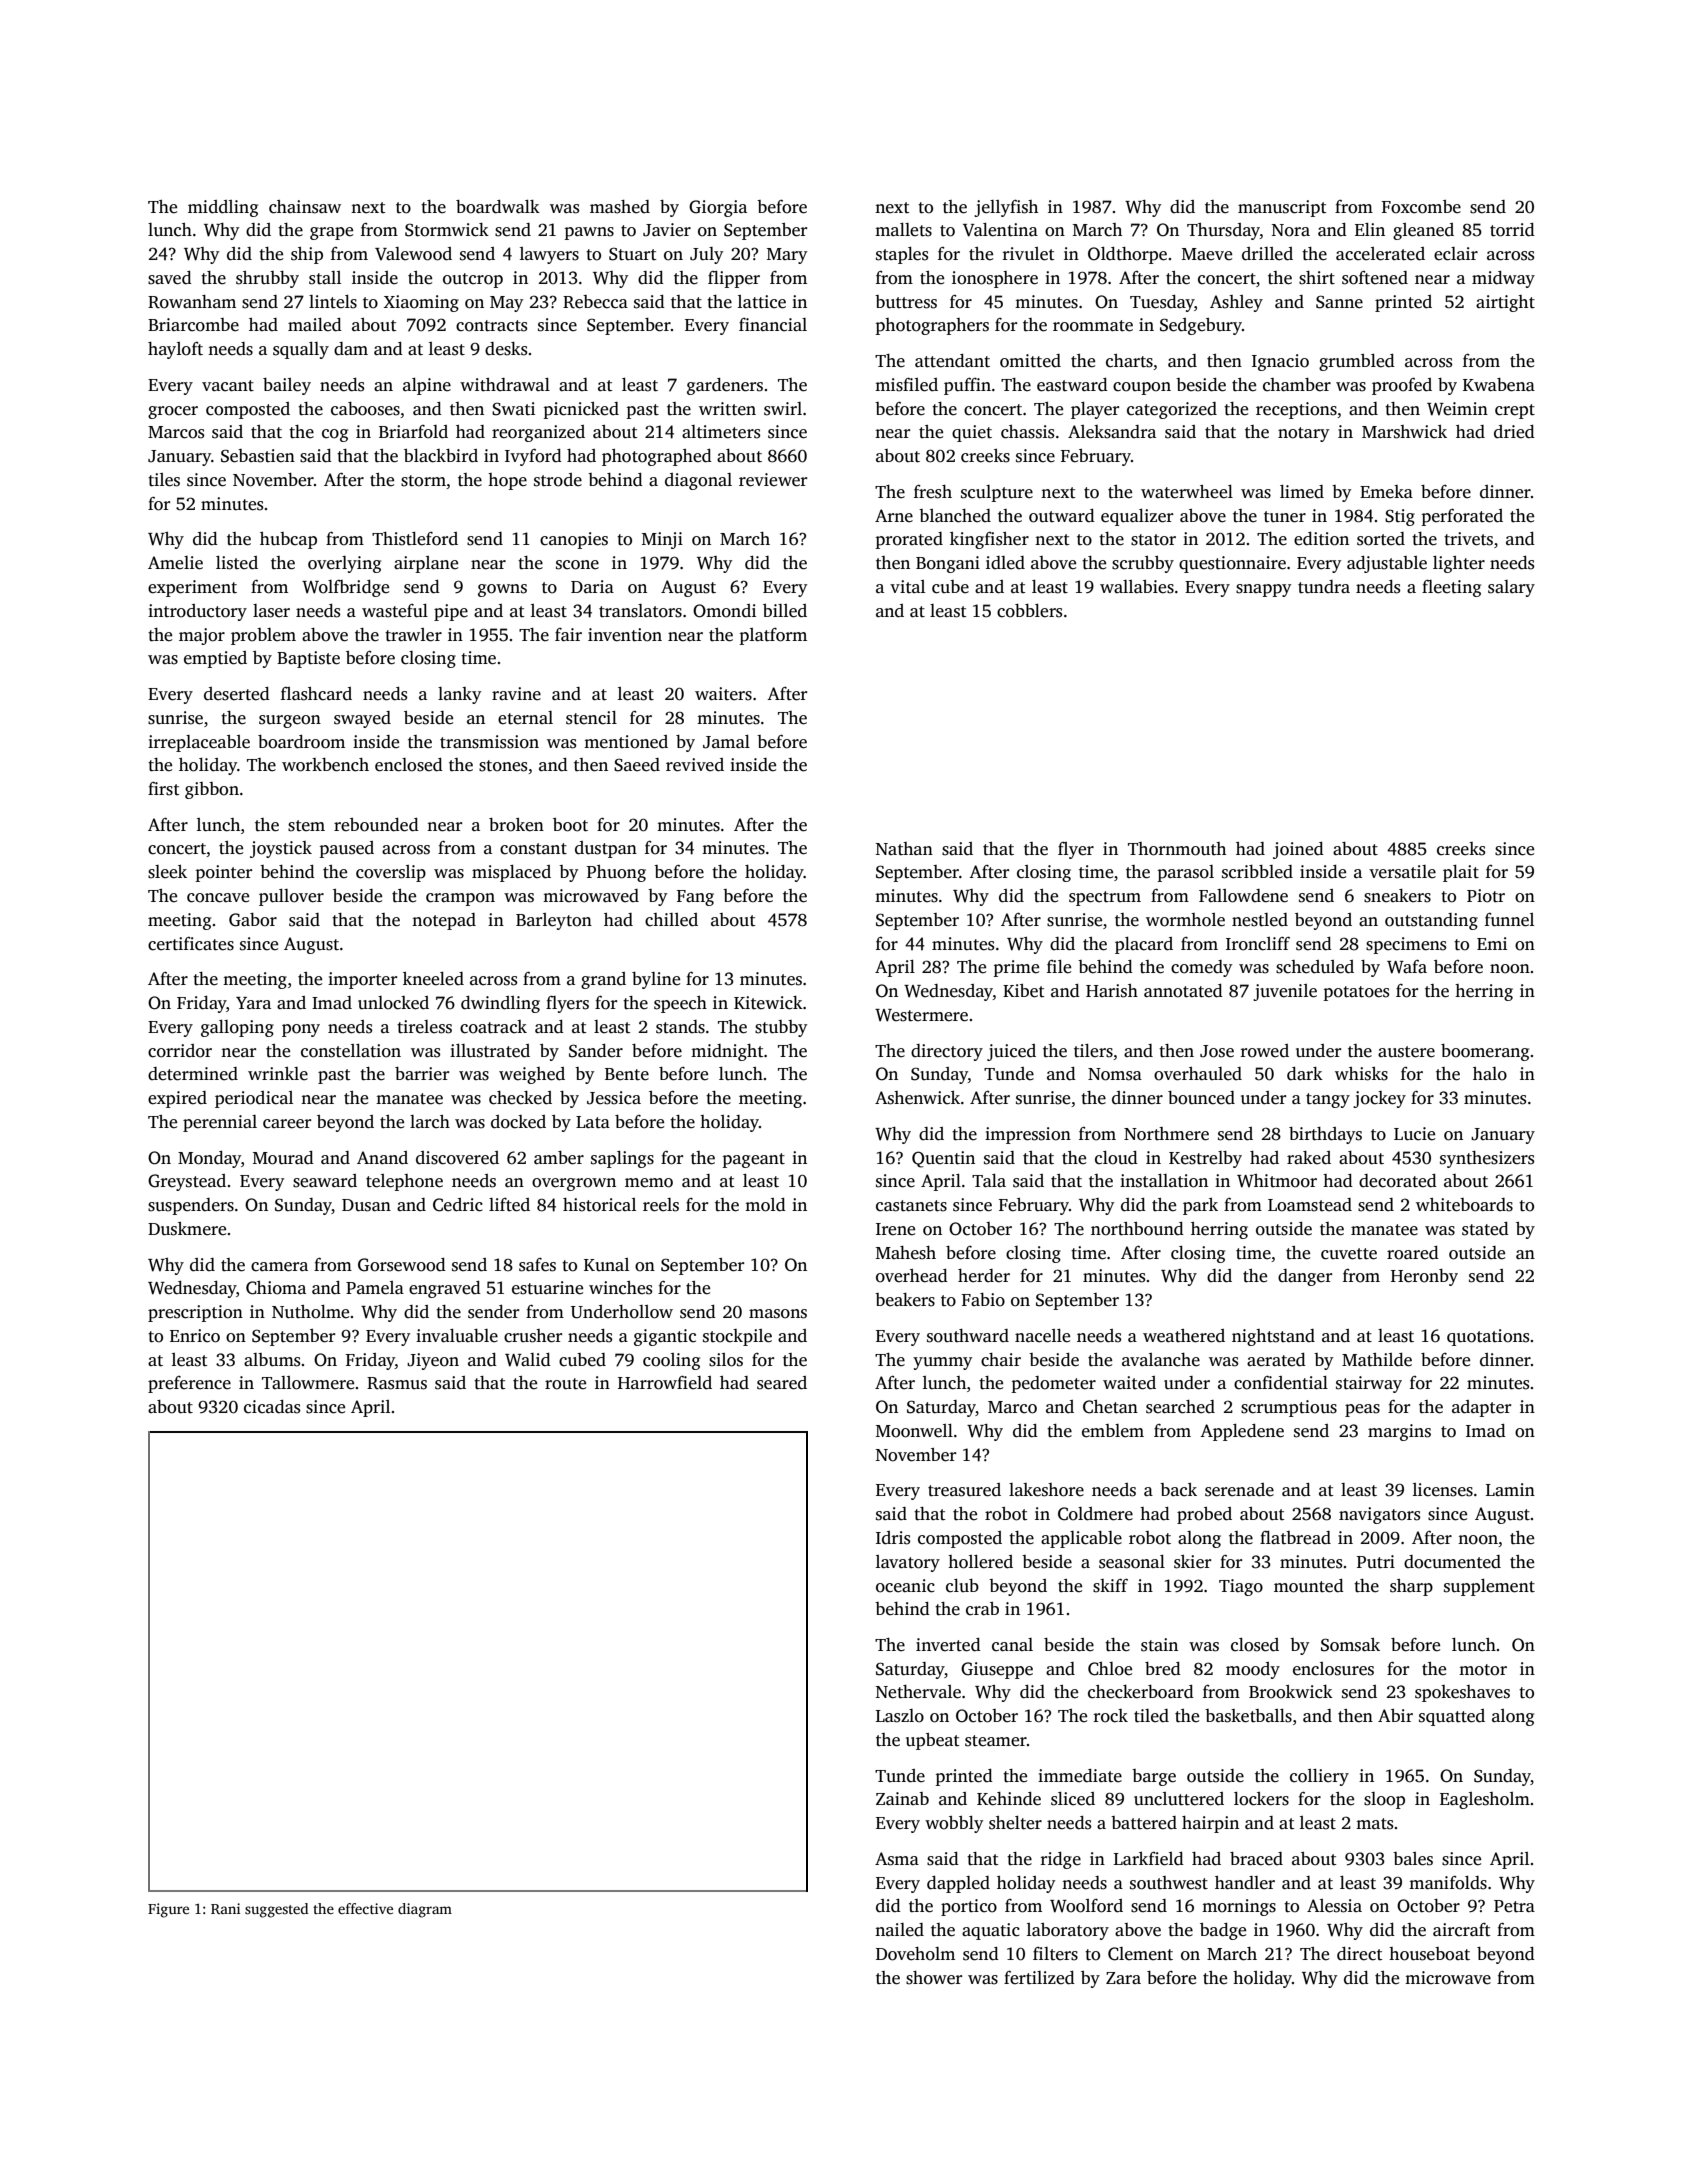 The width and height of the screenshot is (1683, 2178). I want to click on boardwalk, so click(498, 207).
